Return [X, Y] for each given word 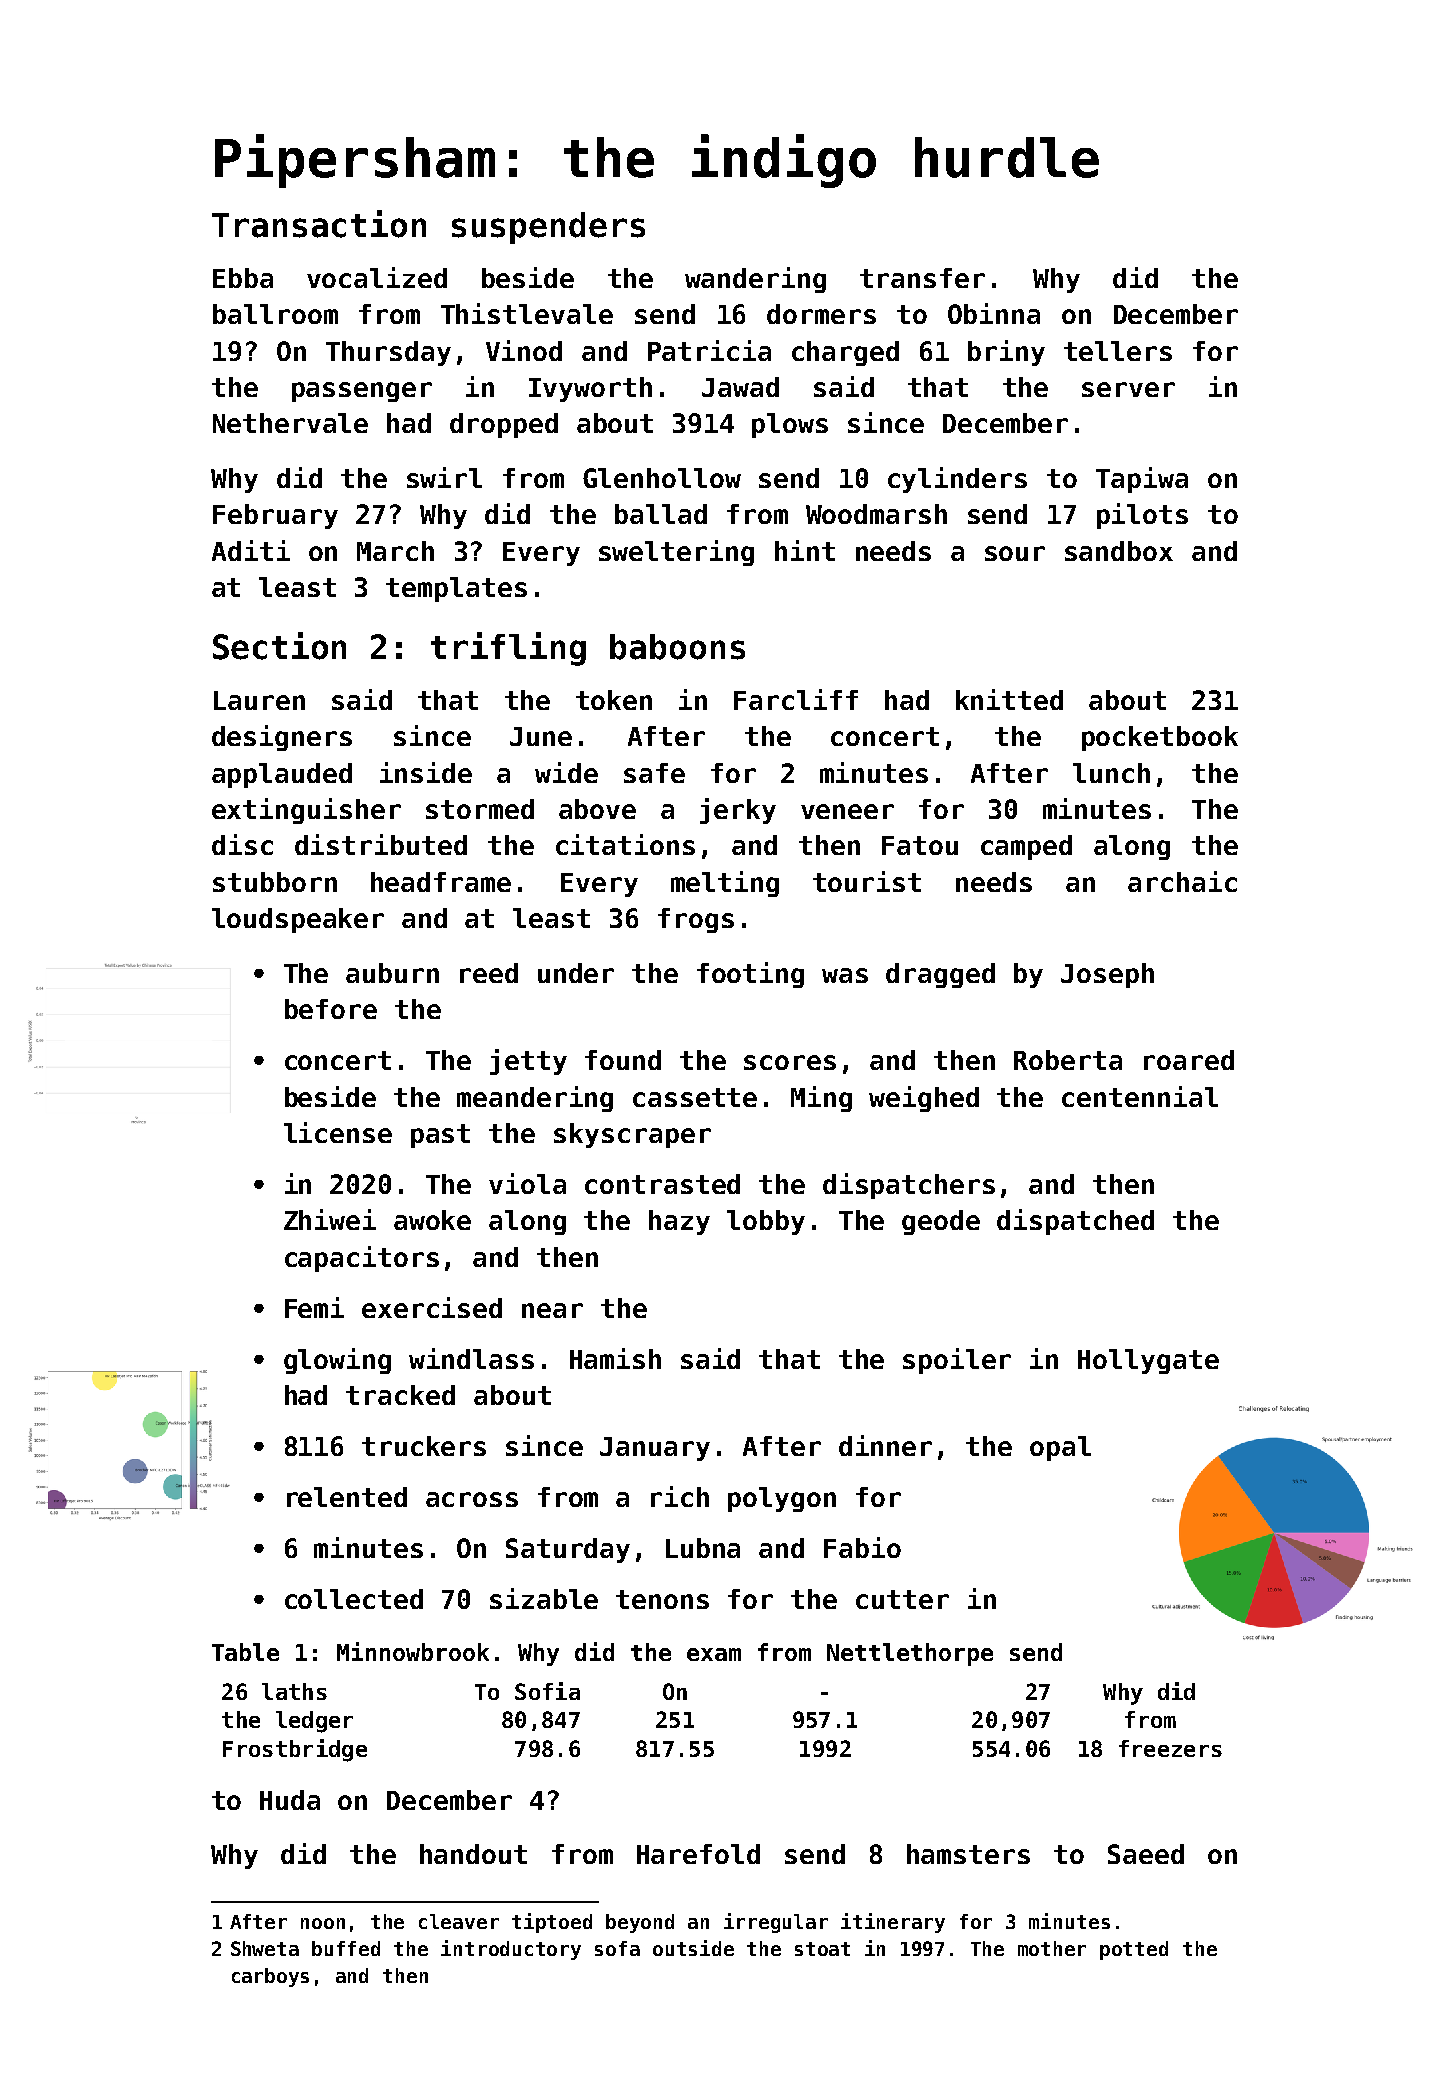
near [552, 1310]
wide [566, 772]
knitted [1009, 699]
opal [1060, 1448]
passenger [362, 392]
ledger [314, 1722]
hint [805, 550]
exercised [432, 1307]
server [1128, 389]
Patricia [709, 350]
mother [1052, 1948]
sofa [617, 1948]
